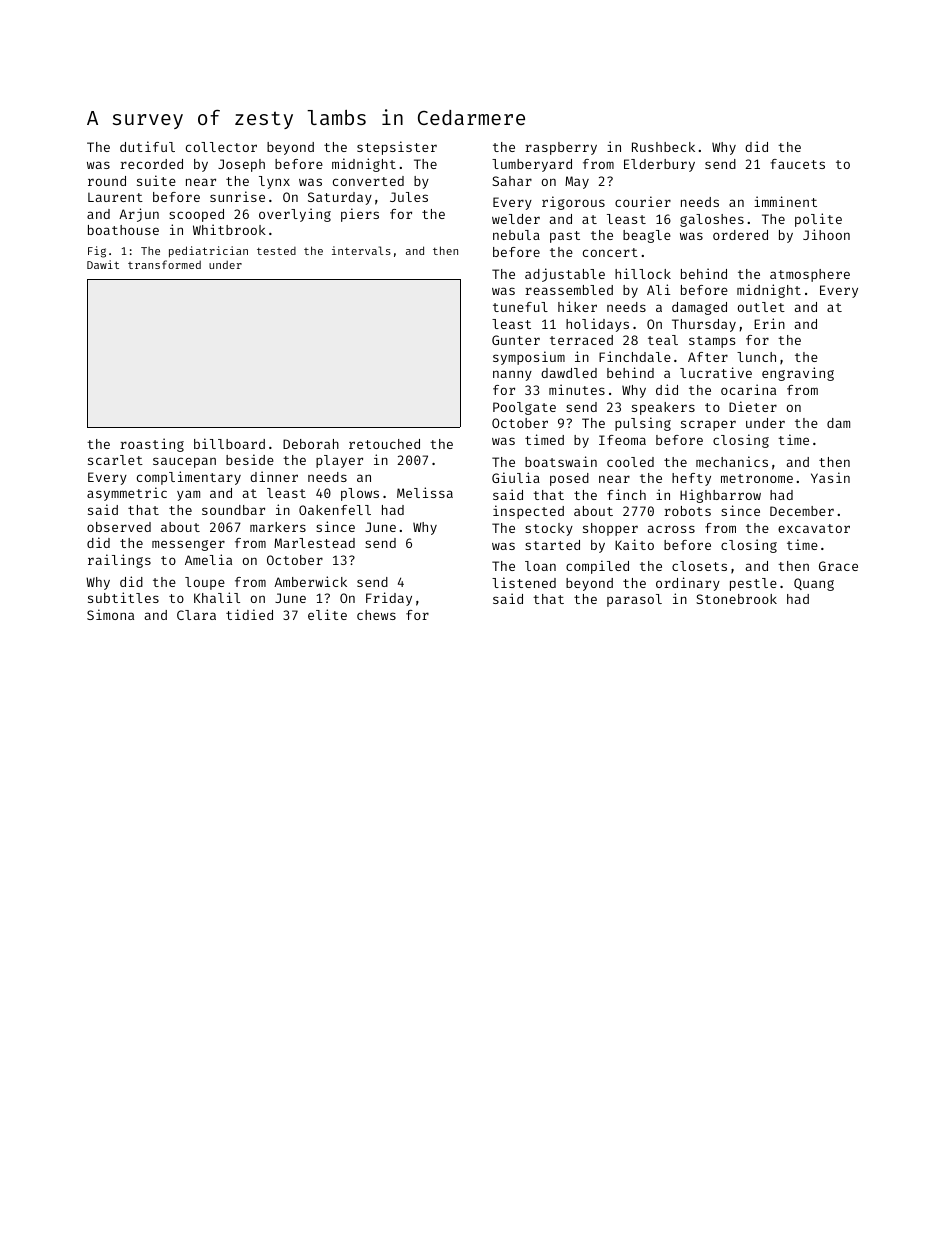 The width and height of the page is (952, 1233). I want to click on Simona, so click(110, 614).
